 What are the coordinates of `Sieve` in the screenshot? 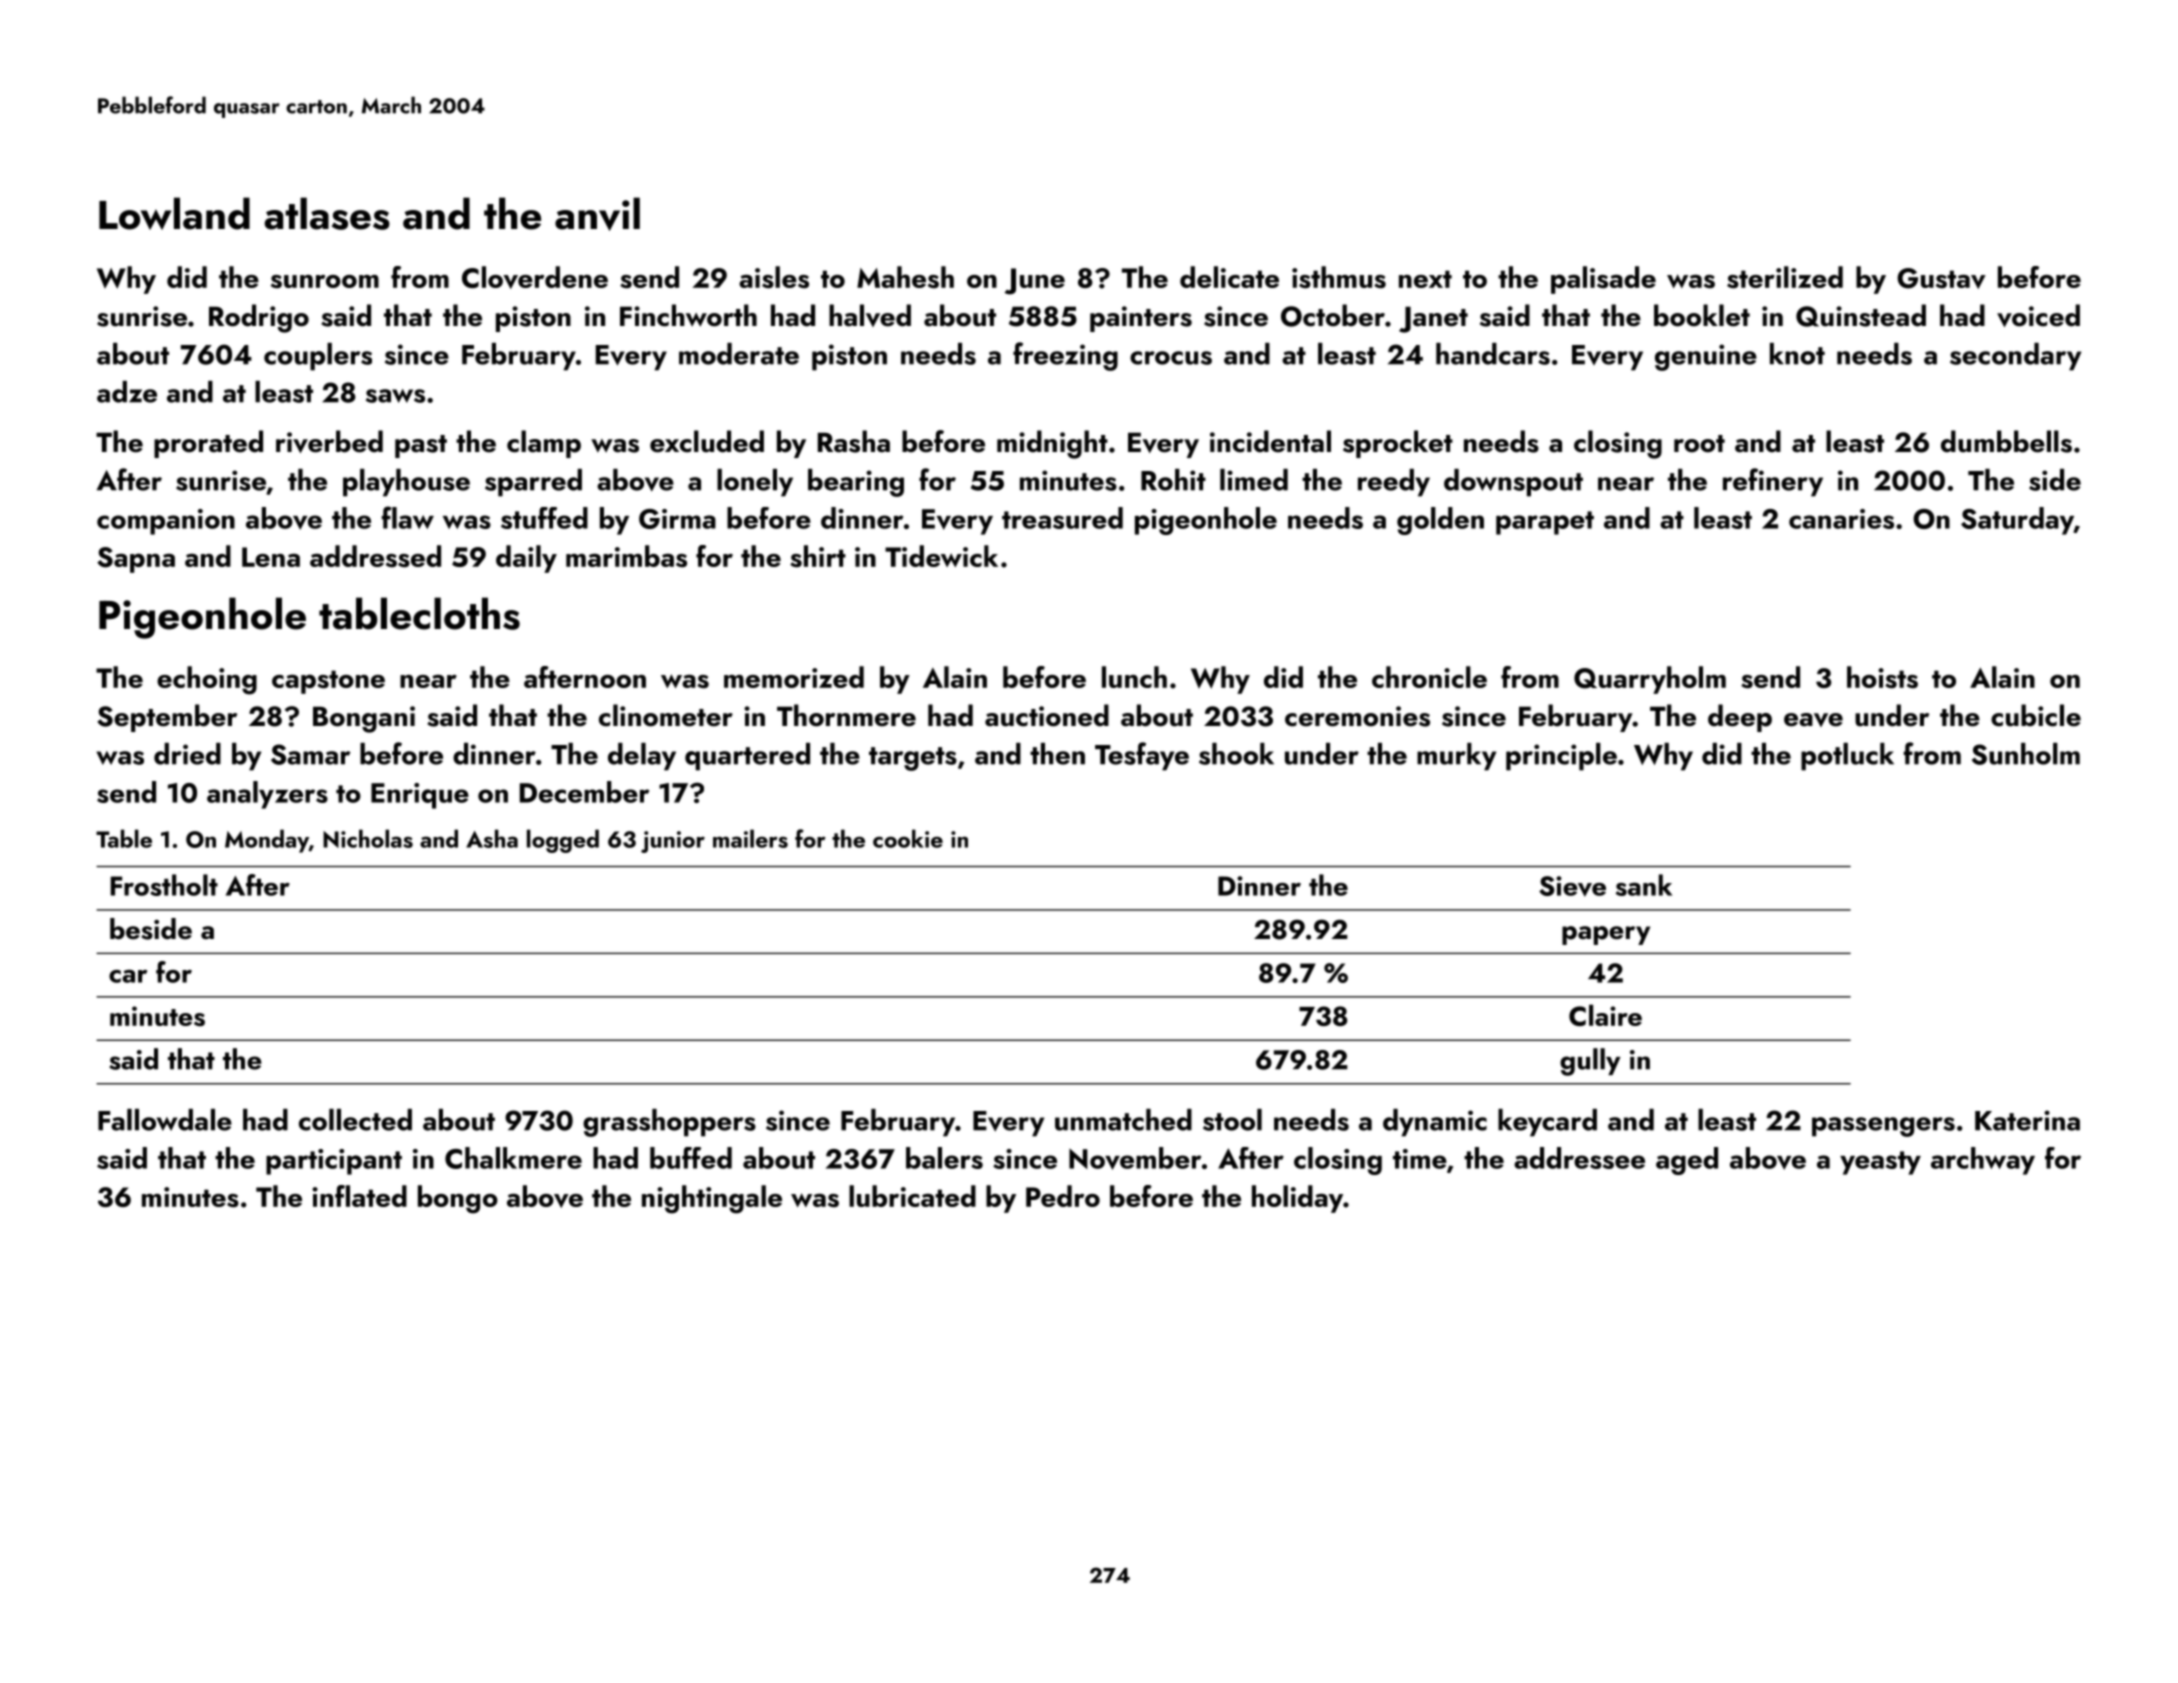 It's located at (1572, 886).
